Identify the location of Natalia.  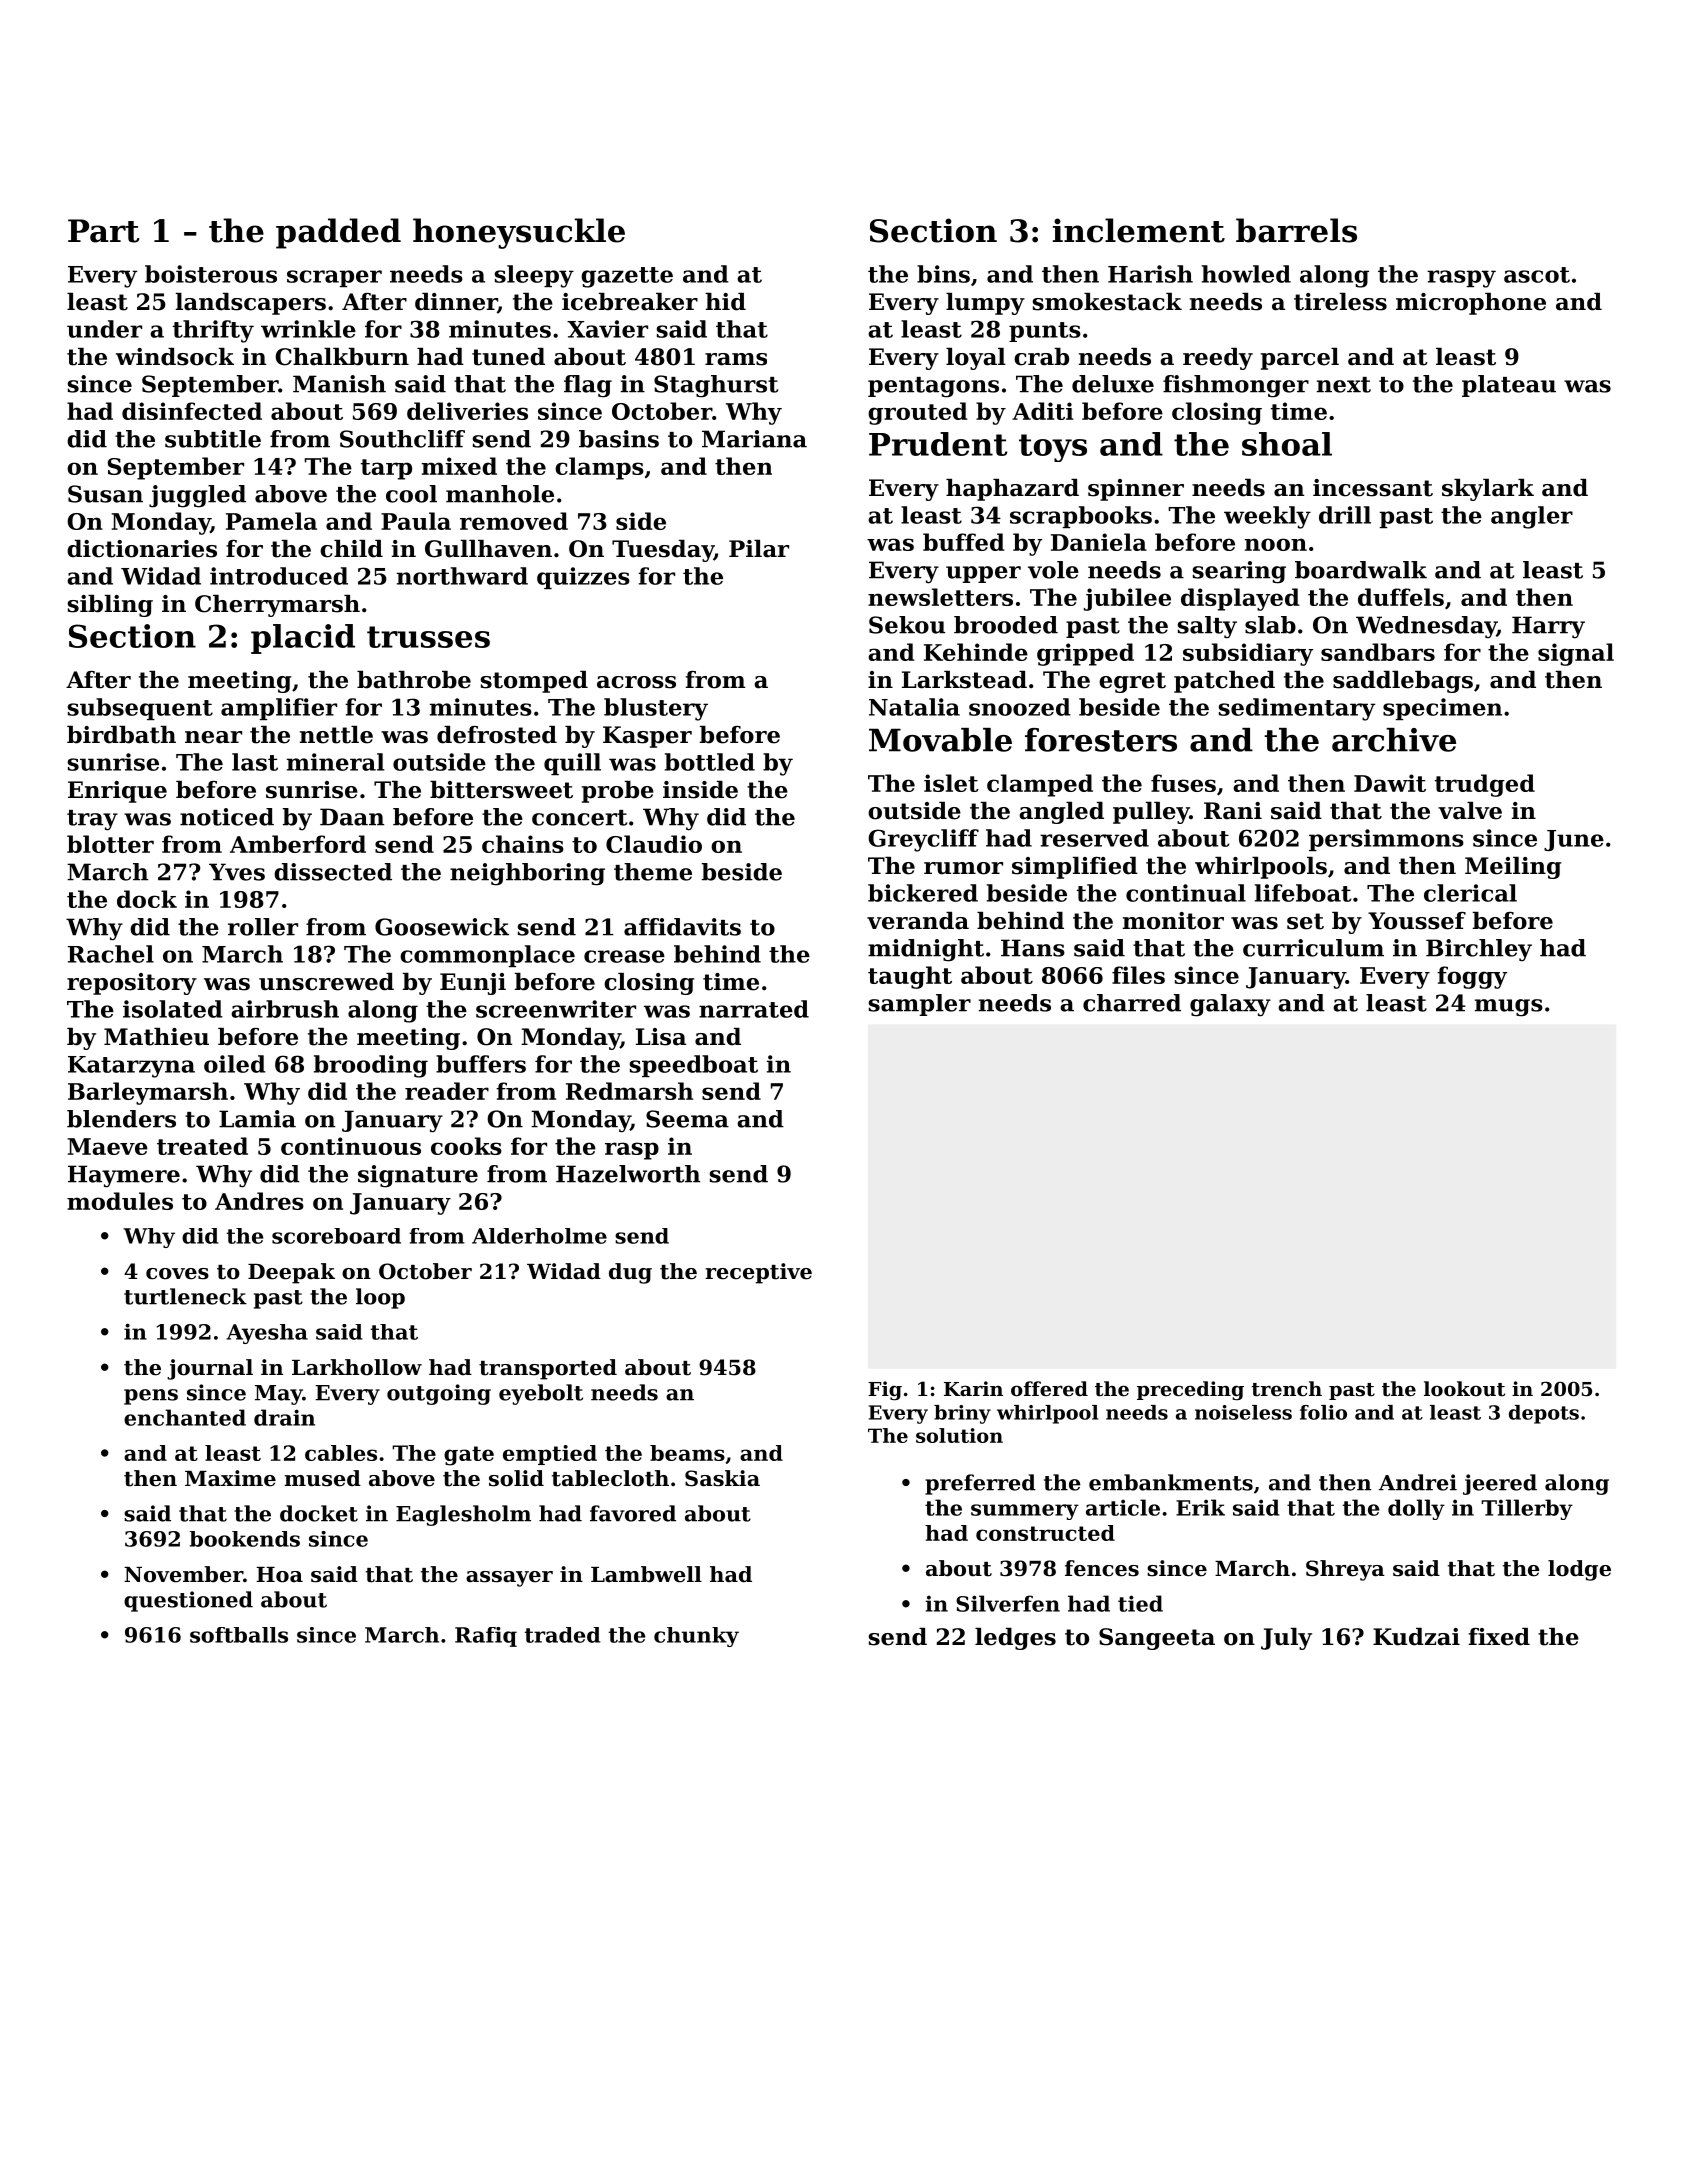
(914, 707).
